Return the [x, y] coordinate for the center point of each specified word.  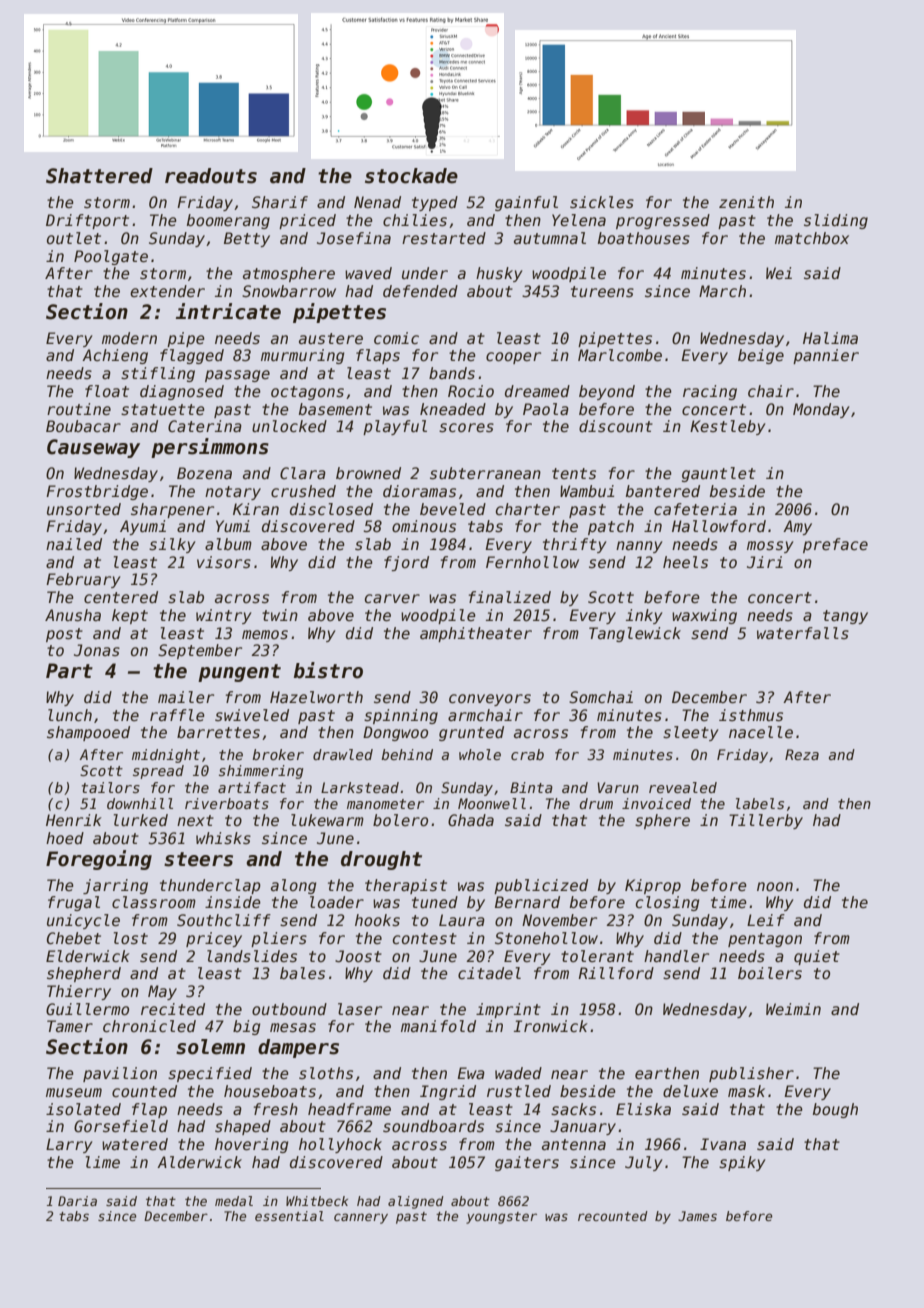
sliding [836, 221]
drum [596, 803]
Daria [77, 1201]
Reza [802, 754]
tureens [602, 291]
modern [129, 338]
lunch [70, 715]
